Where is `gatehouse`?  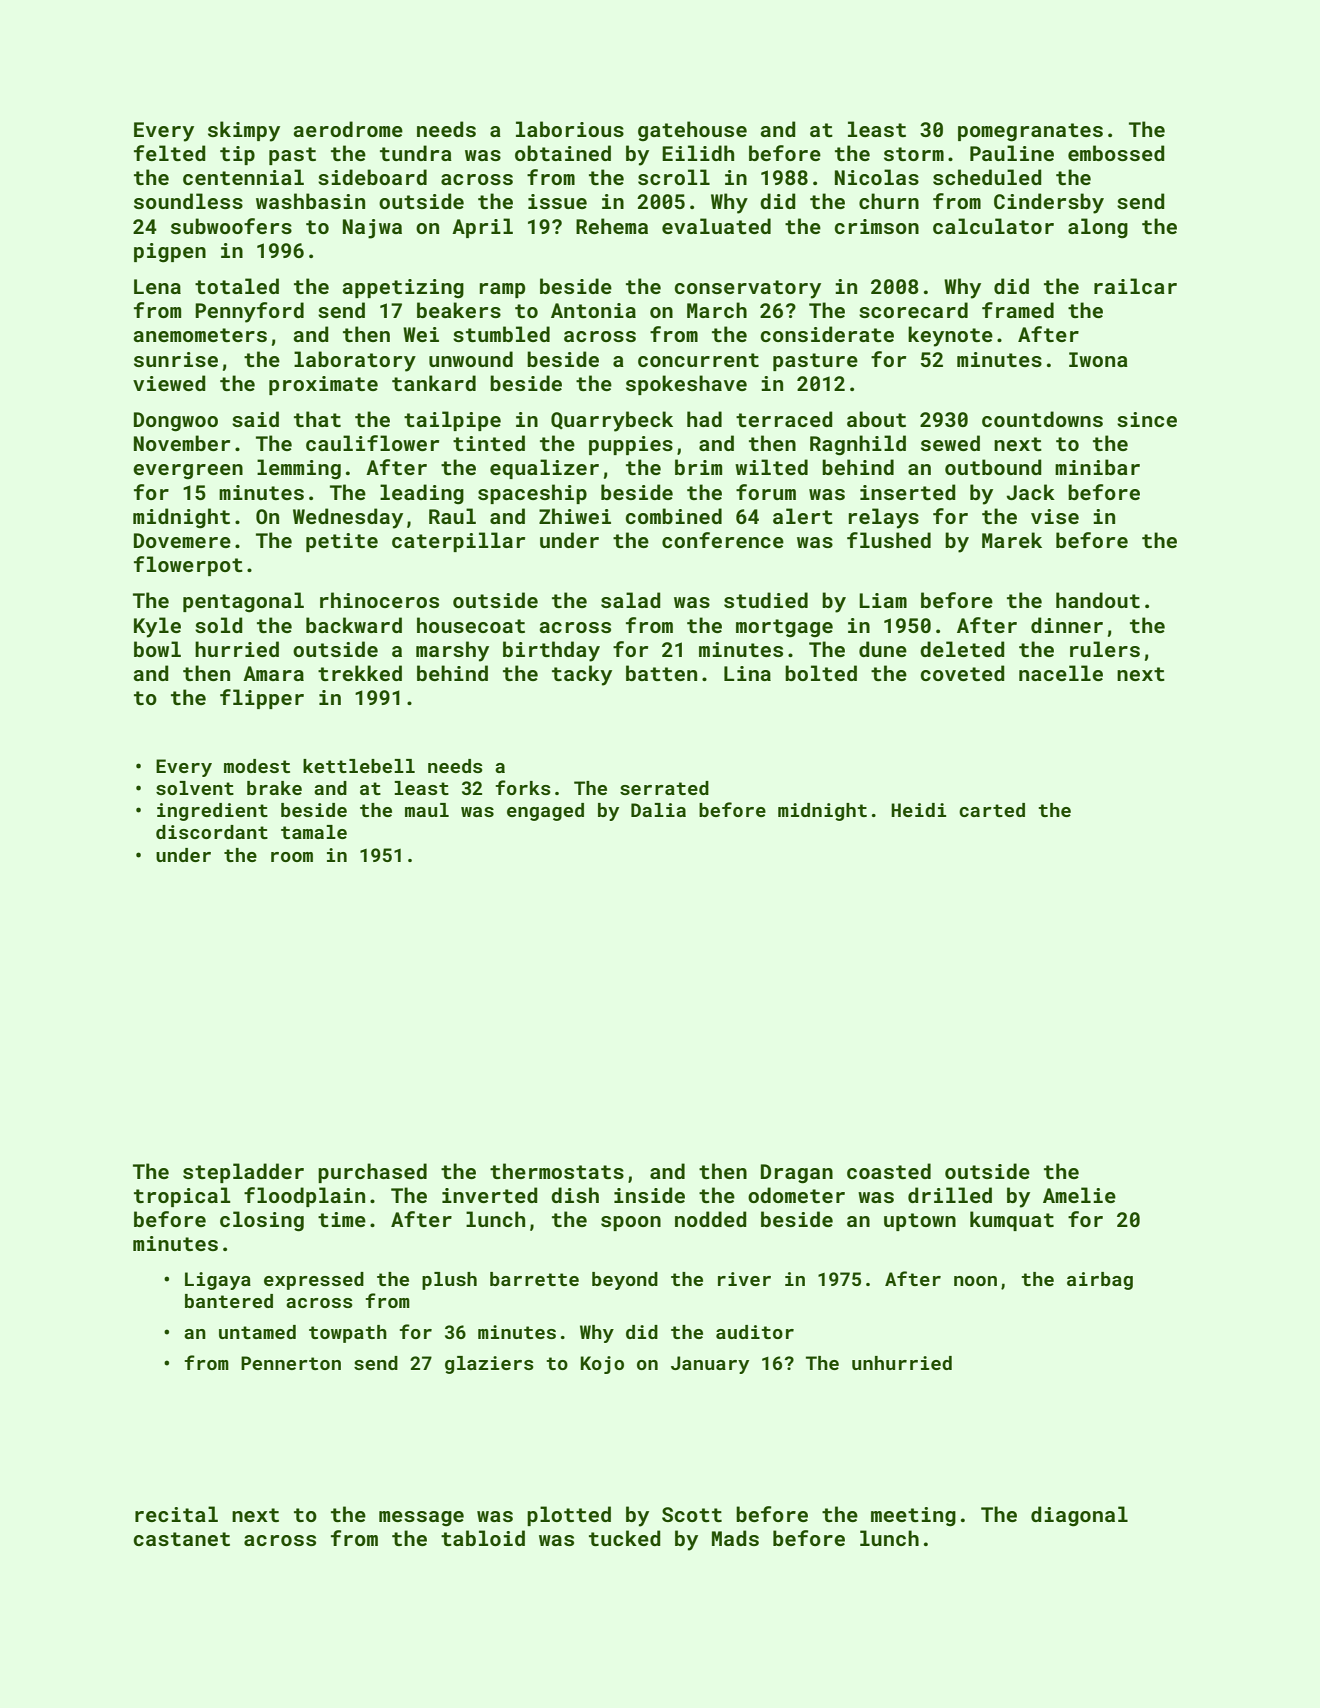 gatehouse is located at coordinates (692, 131).
